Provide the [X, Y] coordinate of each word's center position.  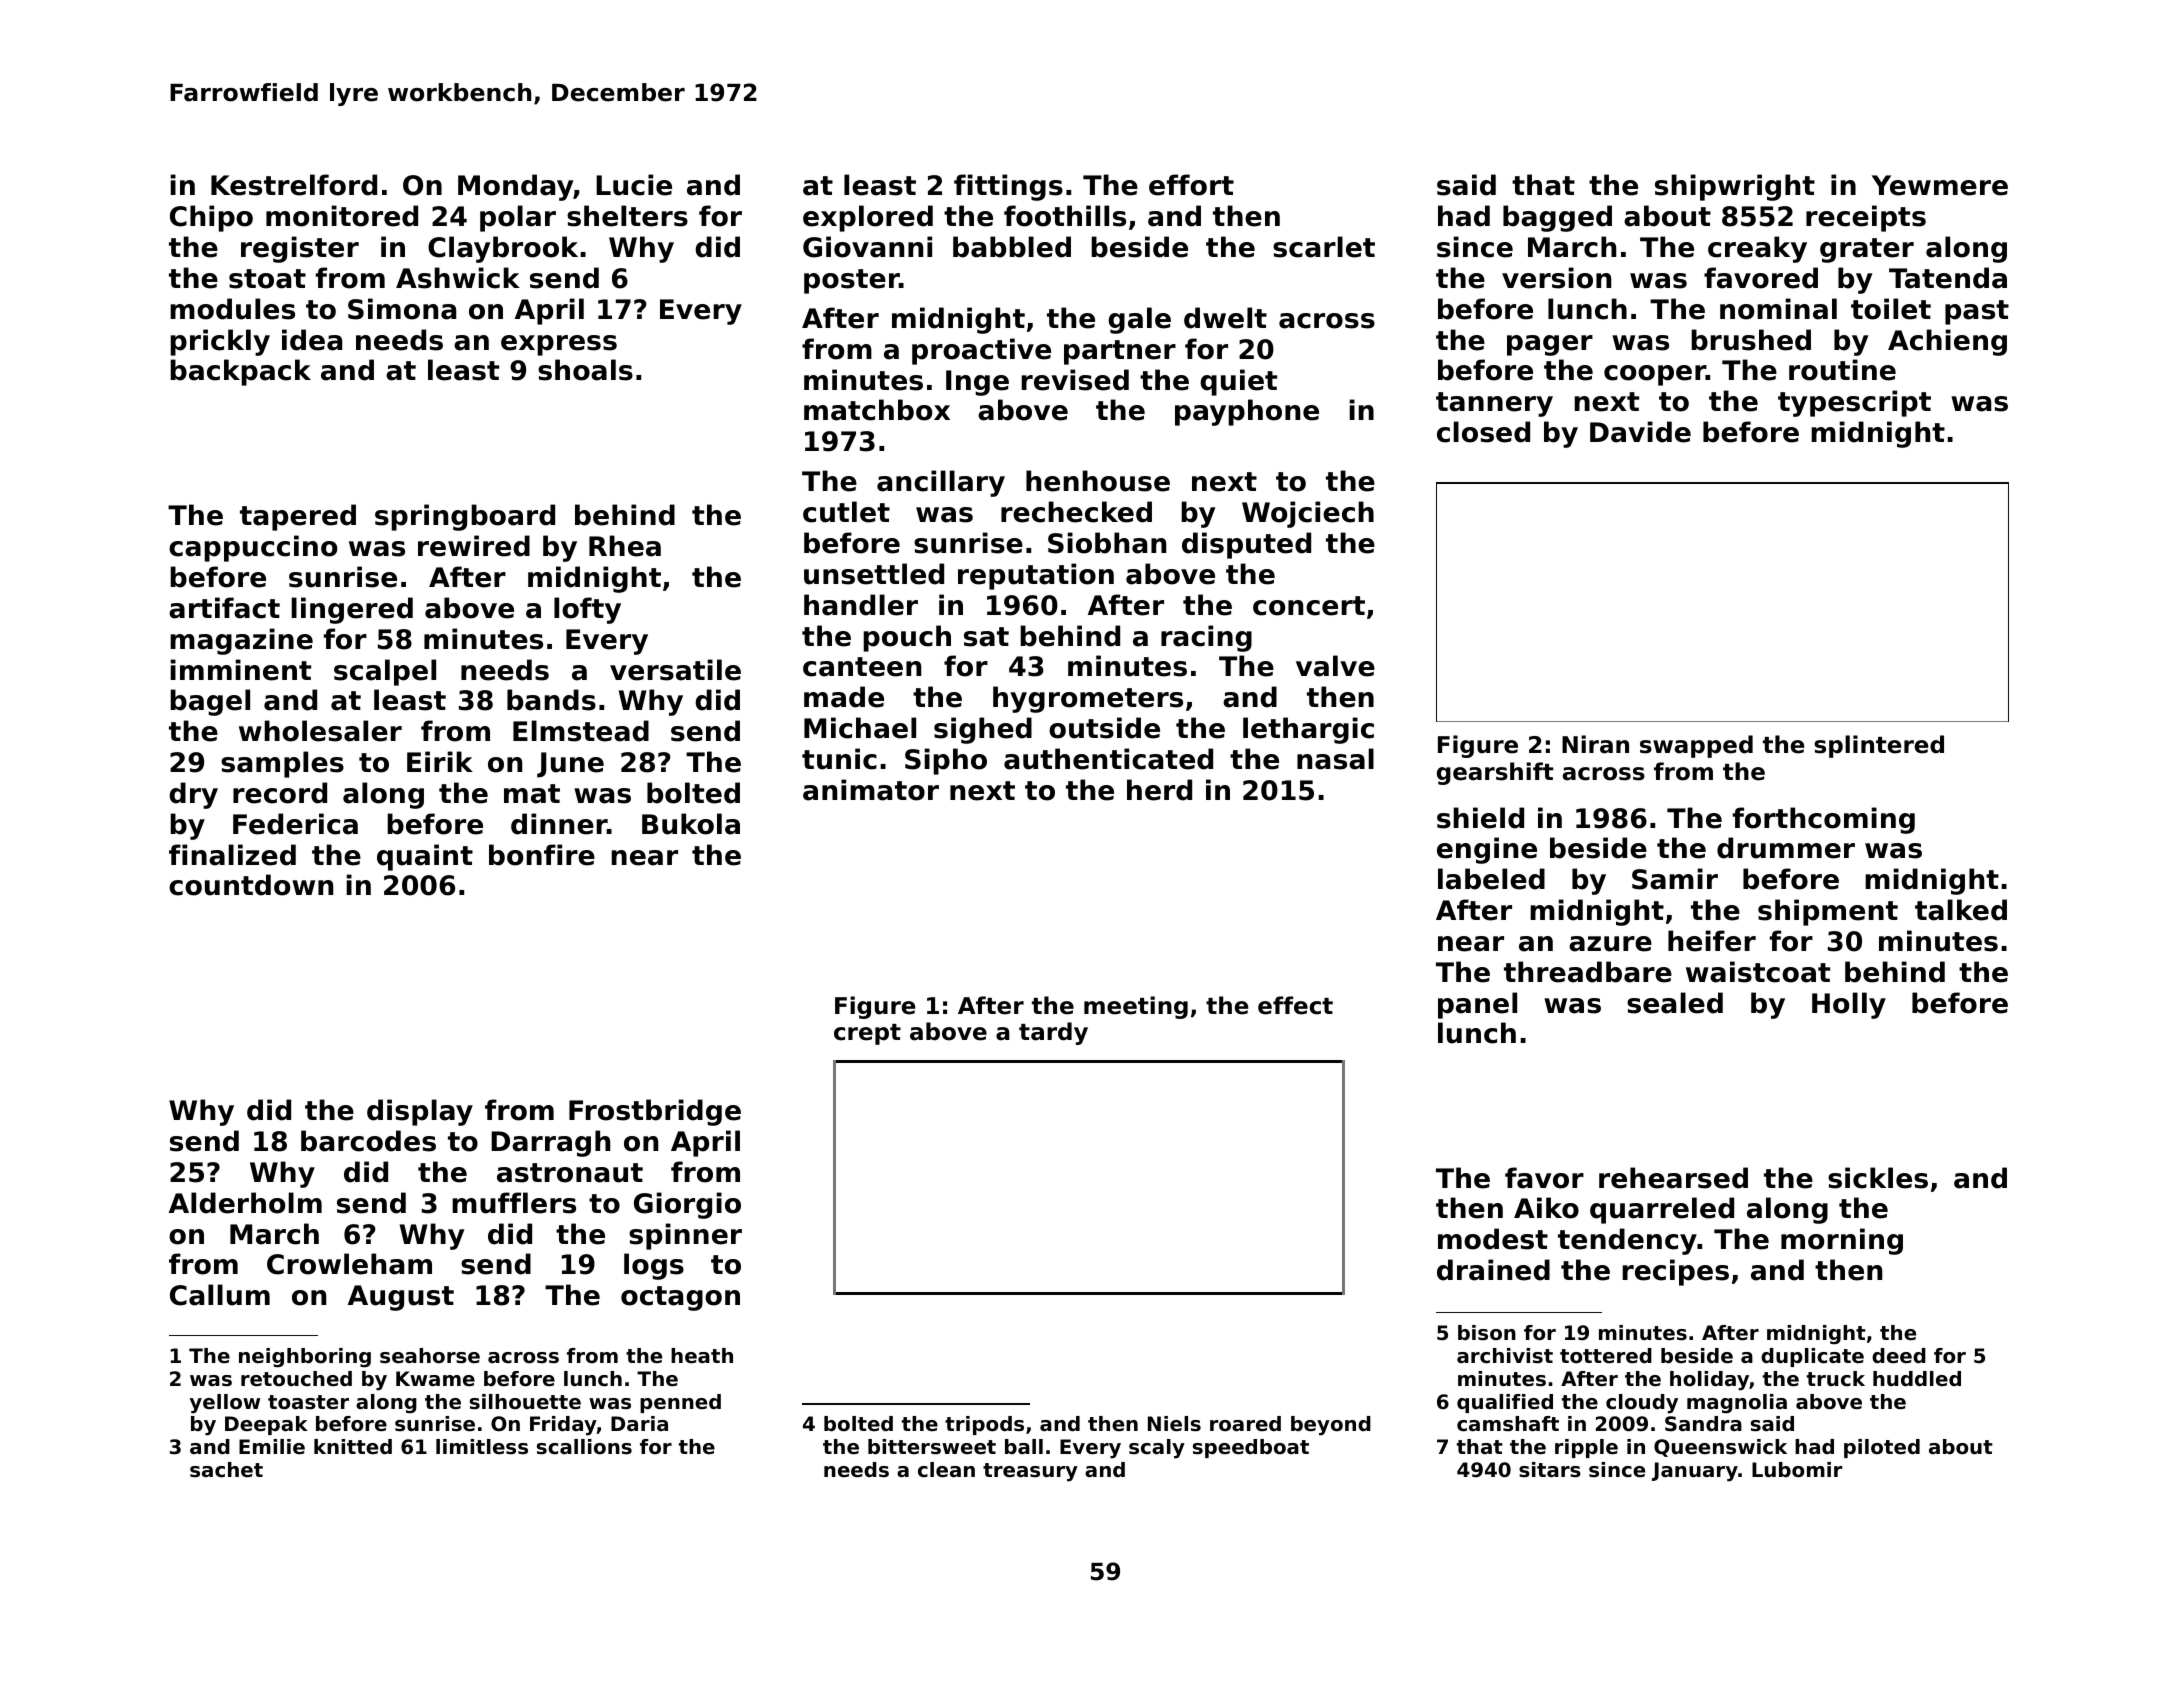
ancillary [941, 483]
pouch [907, 638]
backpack [240, 372]
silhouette [525, 1402]
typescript [1854, 403]
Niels [1174, 1424]
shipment [1828, 912]
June [570, 765]
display [420, 1112]
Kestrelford [294, 185]
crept [867, 1034]
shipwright [1735, 187]
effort [1191, 185]
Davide [1640, 432]
